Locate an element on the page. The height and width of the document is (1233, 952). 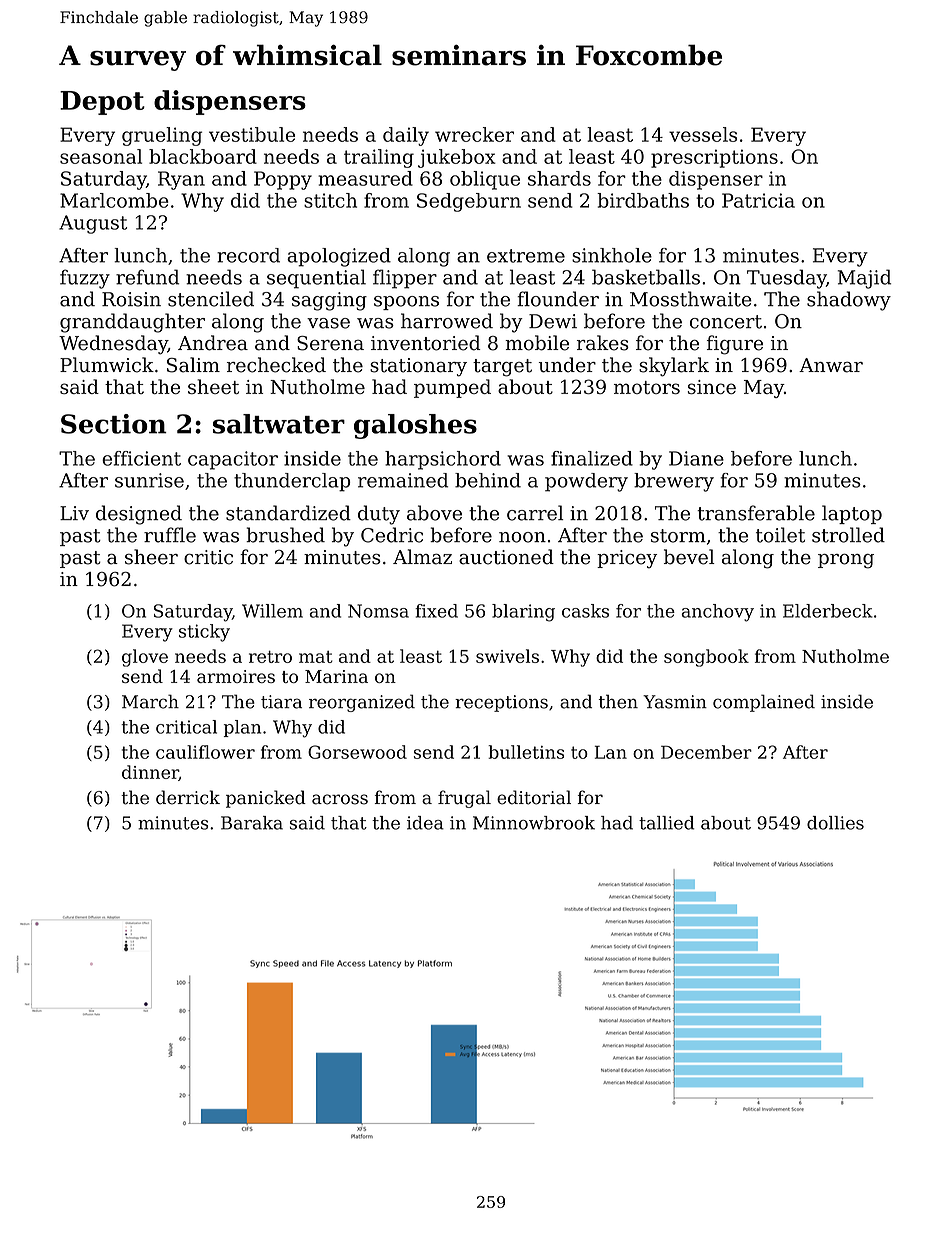
mobile is located at coordinates (537, 343).
